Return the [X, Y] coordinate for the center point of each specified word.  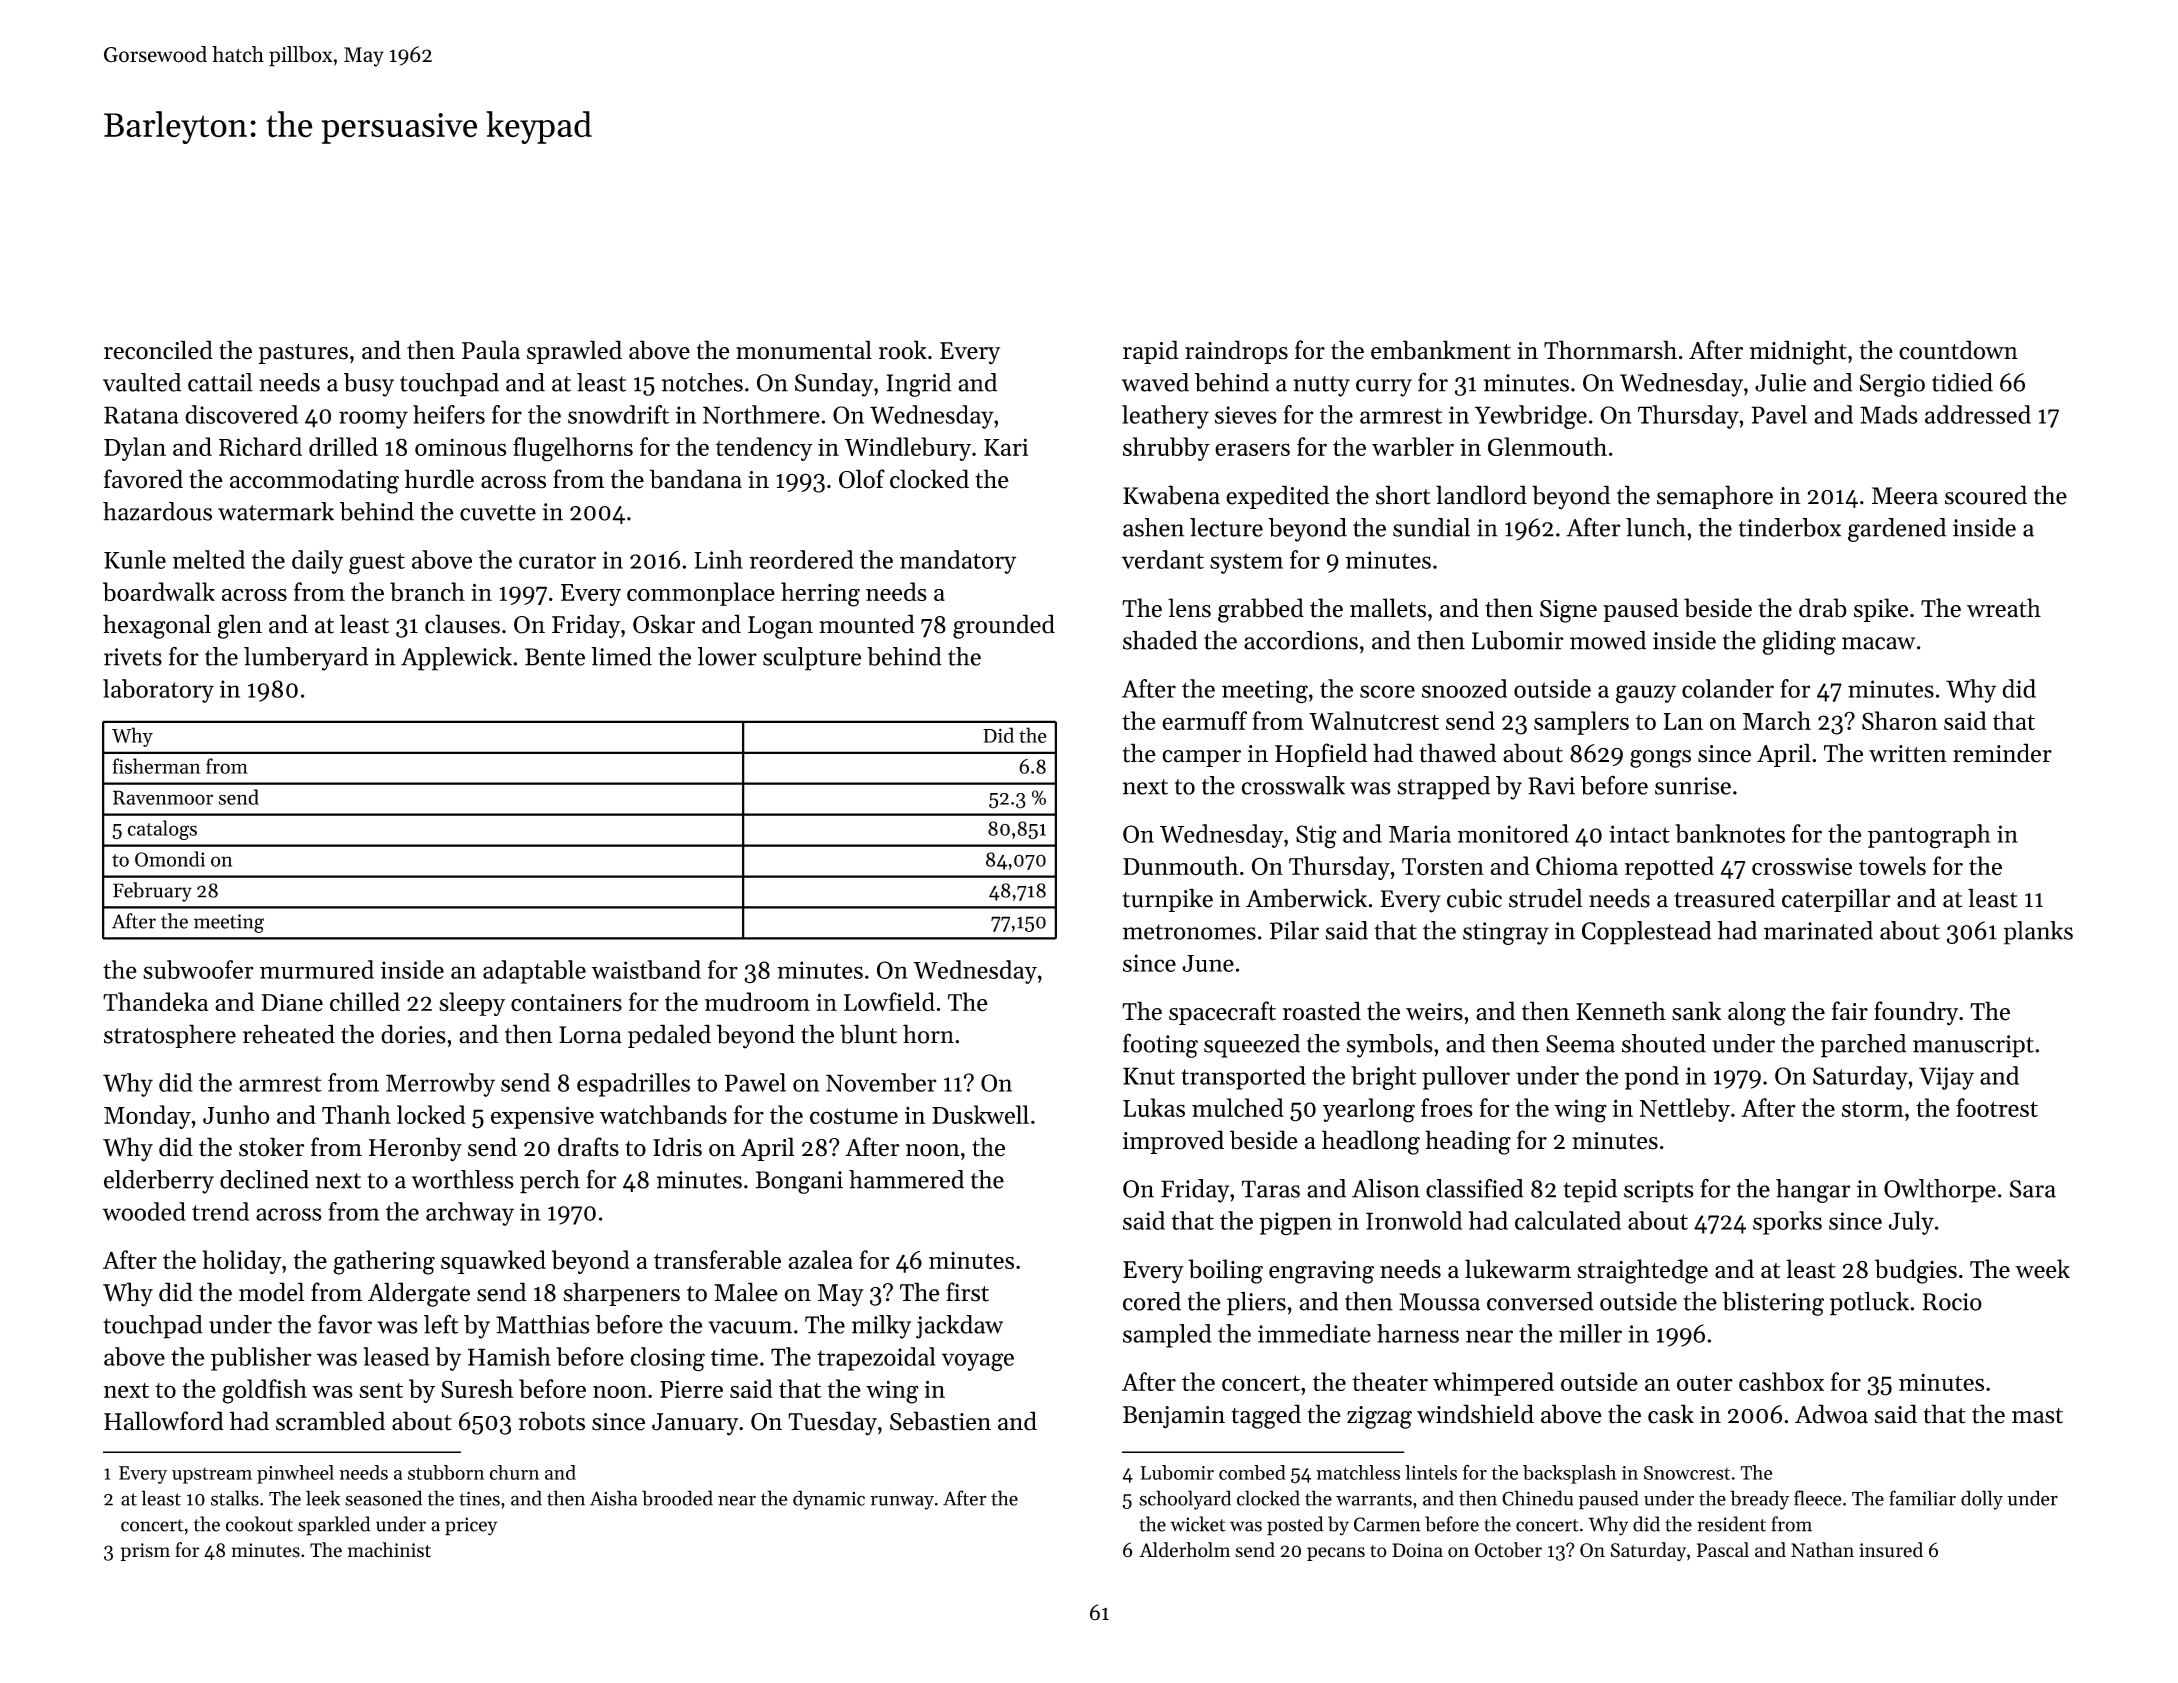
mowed [1608, 640]
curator [557, 561]
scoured [1986, 495]
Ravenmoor [163, 797]
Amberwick [1306, 898]
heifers [449, 414]
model [271, 1292]
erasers [1252, 449]
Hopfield [1321, 755]
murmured [317, 969]
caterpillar [1836, 900]
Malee [746, 1292]
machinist [389, 1550]
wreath [2004, 608]
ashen [1153, 527]
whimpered [1493, 1384]
